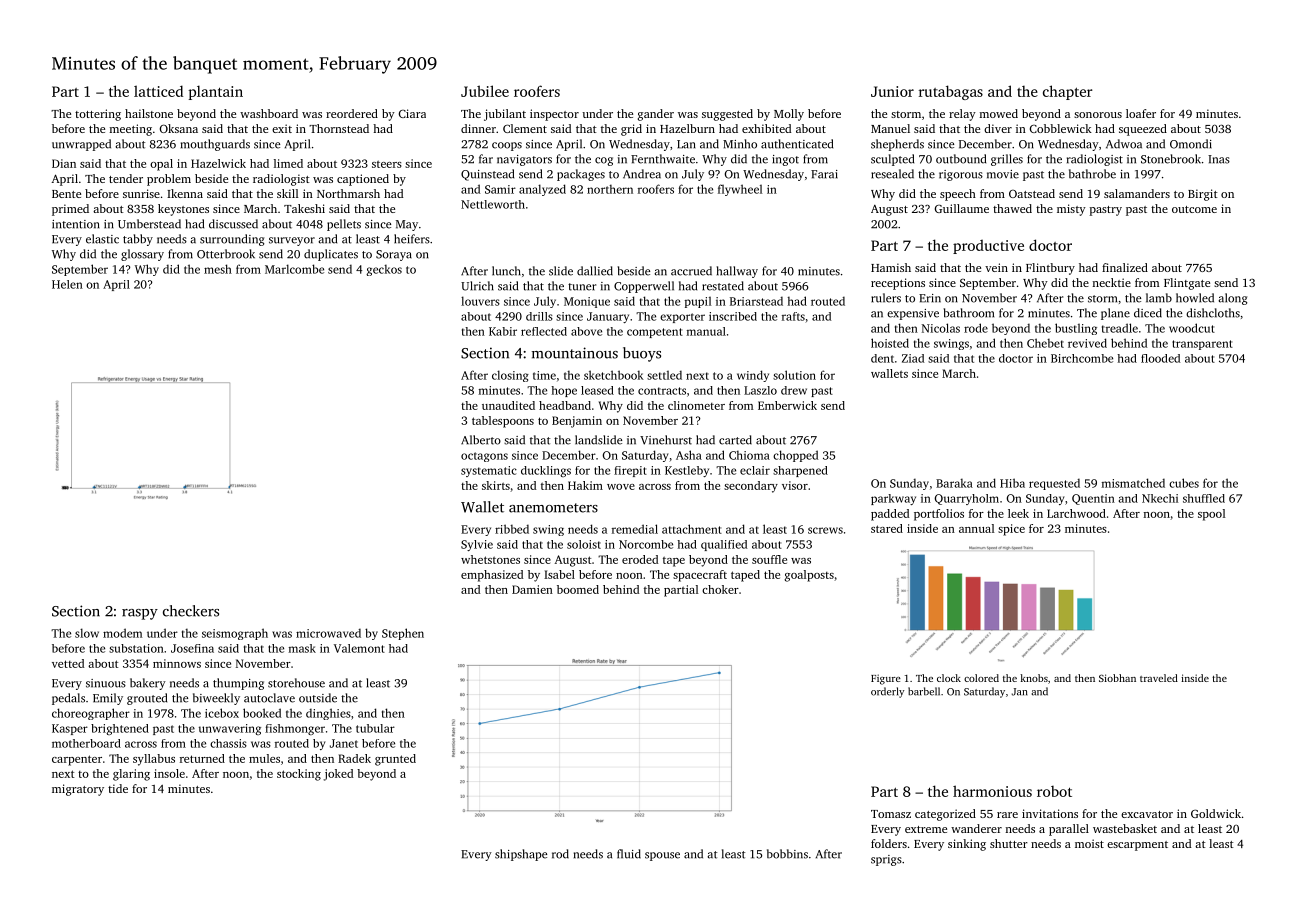  Describe the element at coordinates (1148, 313) in the screenshot. I see `diced` at that location.
